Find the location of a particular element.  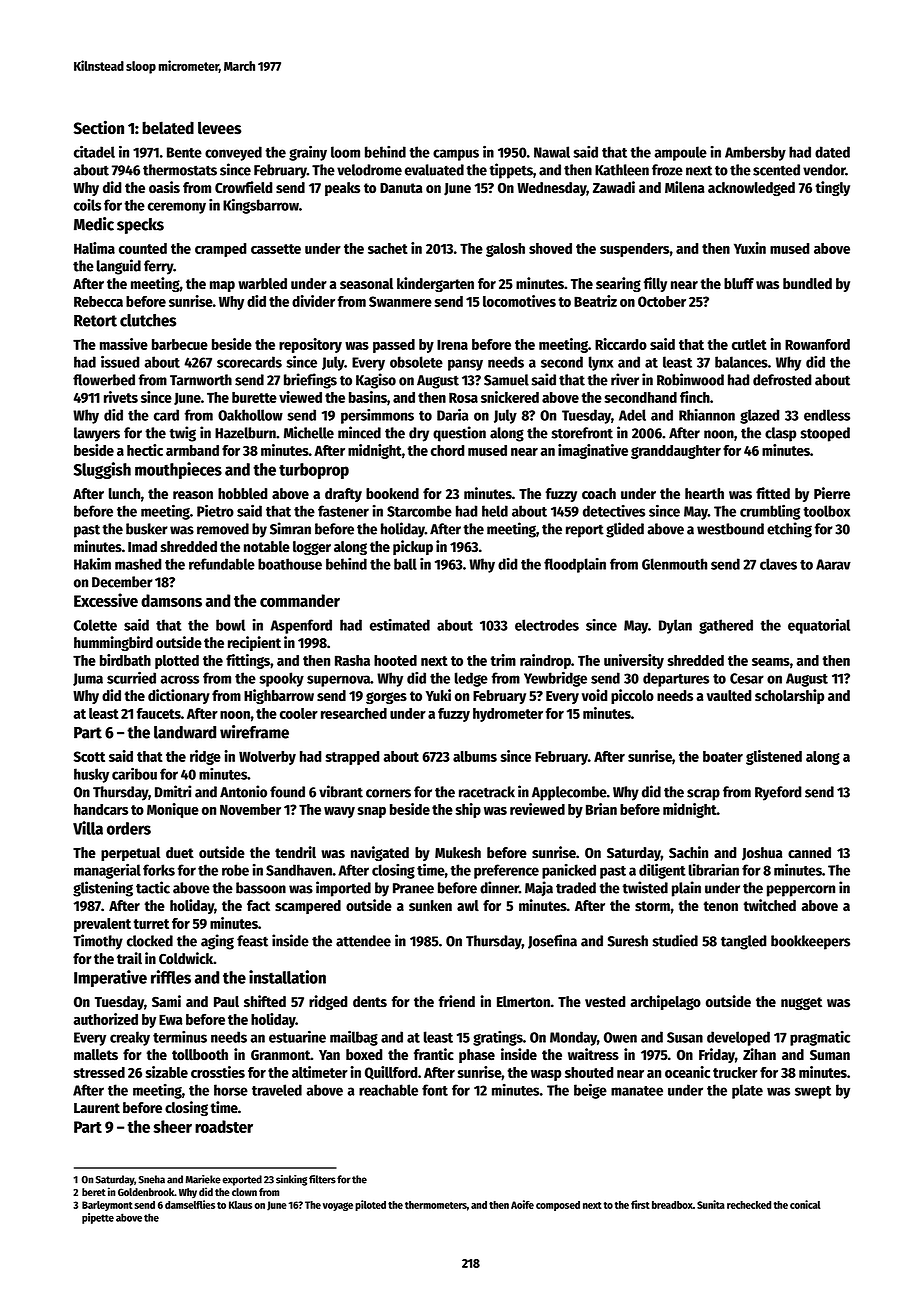

Retort is located at coordinates (95, 321).
